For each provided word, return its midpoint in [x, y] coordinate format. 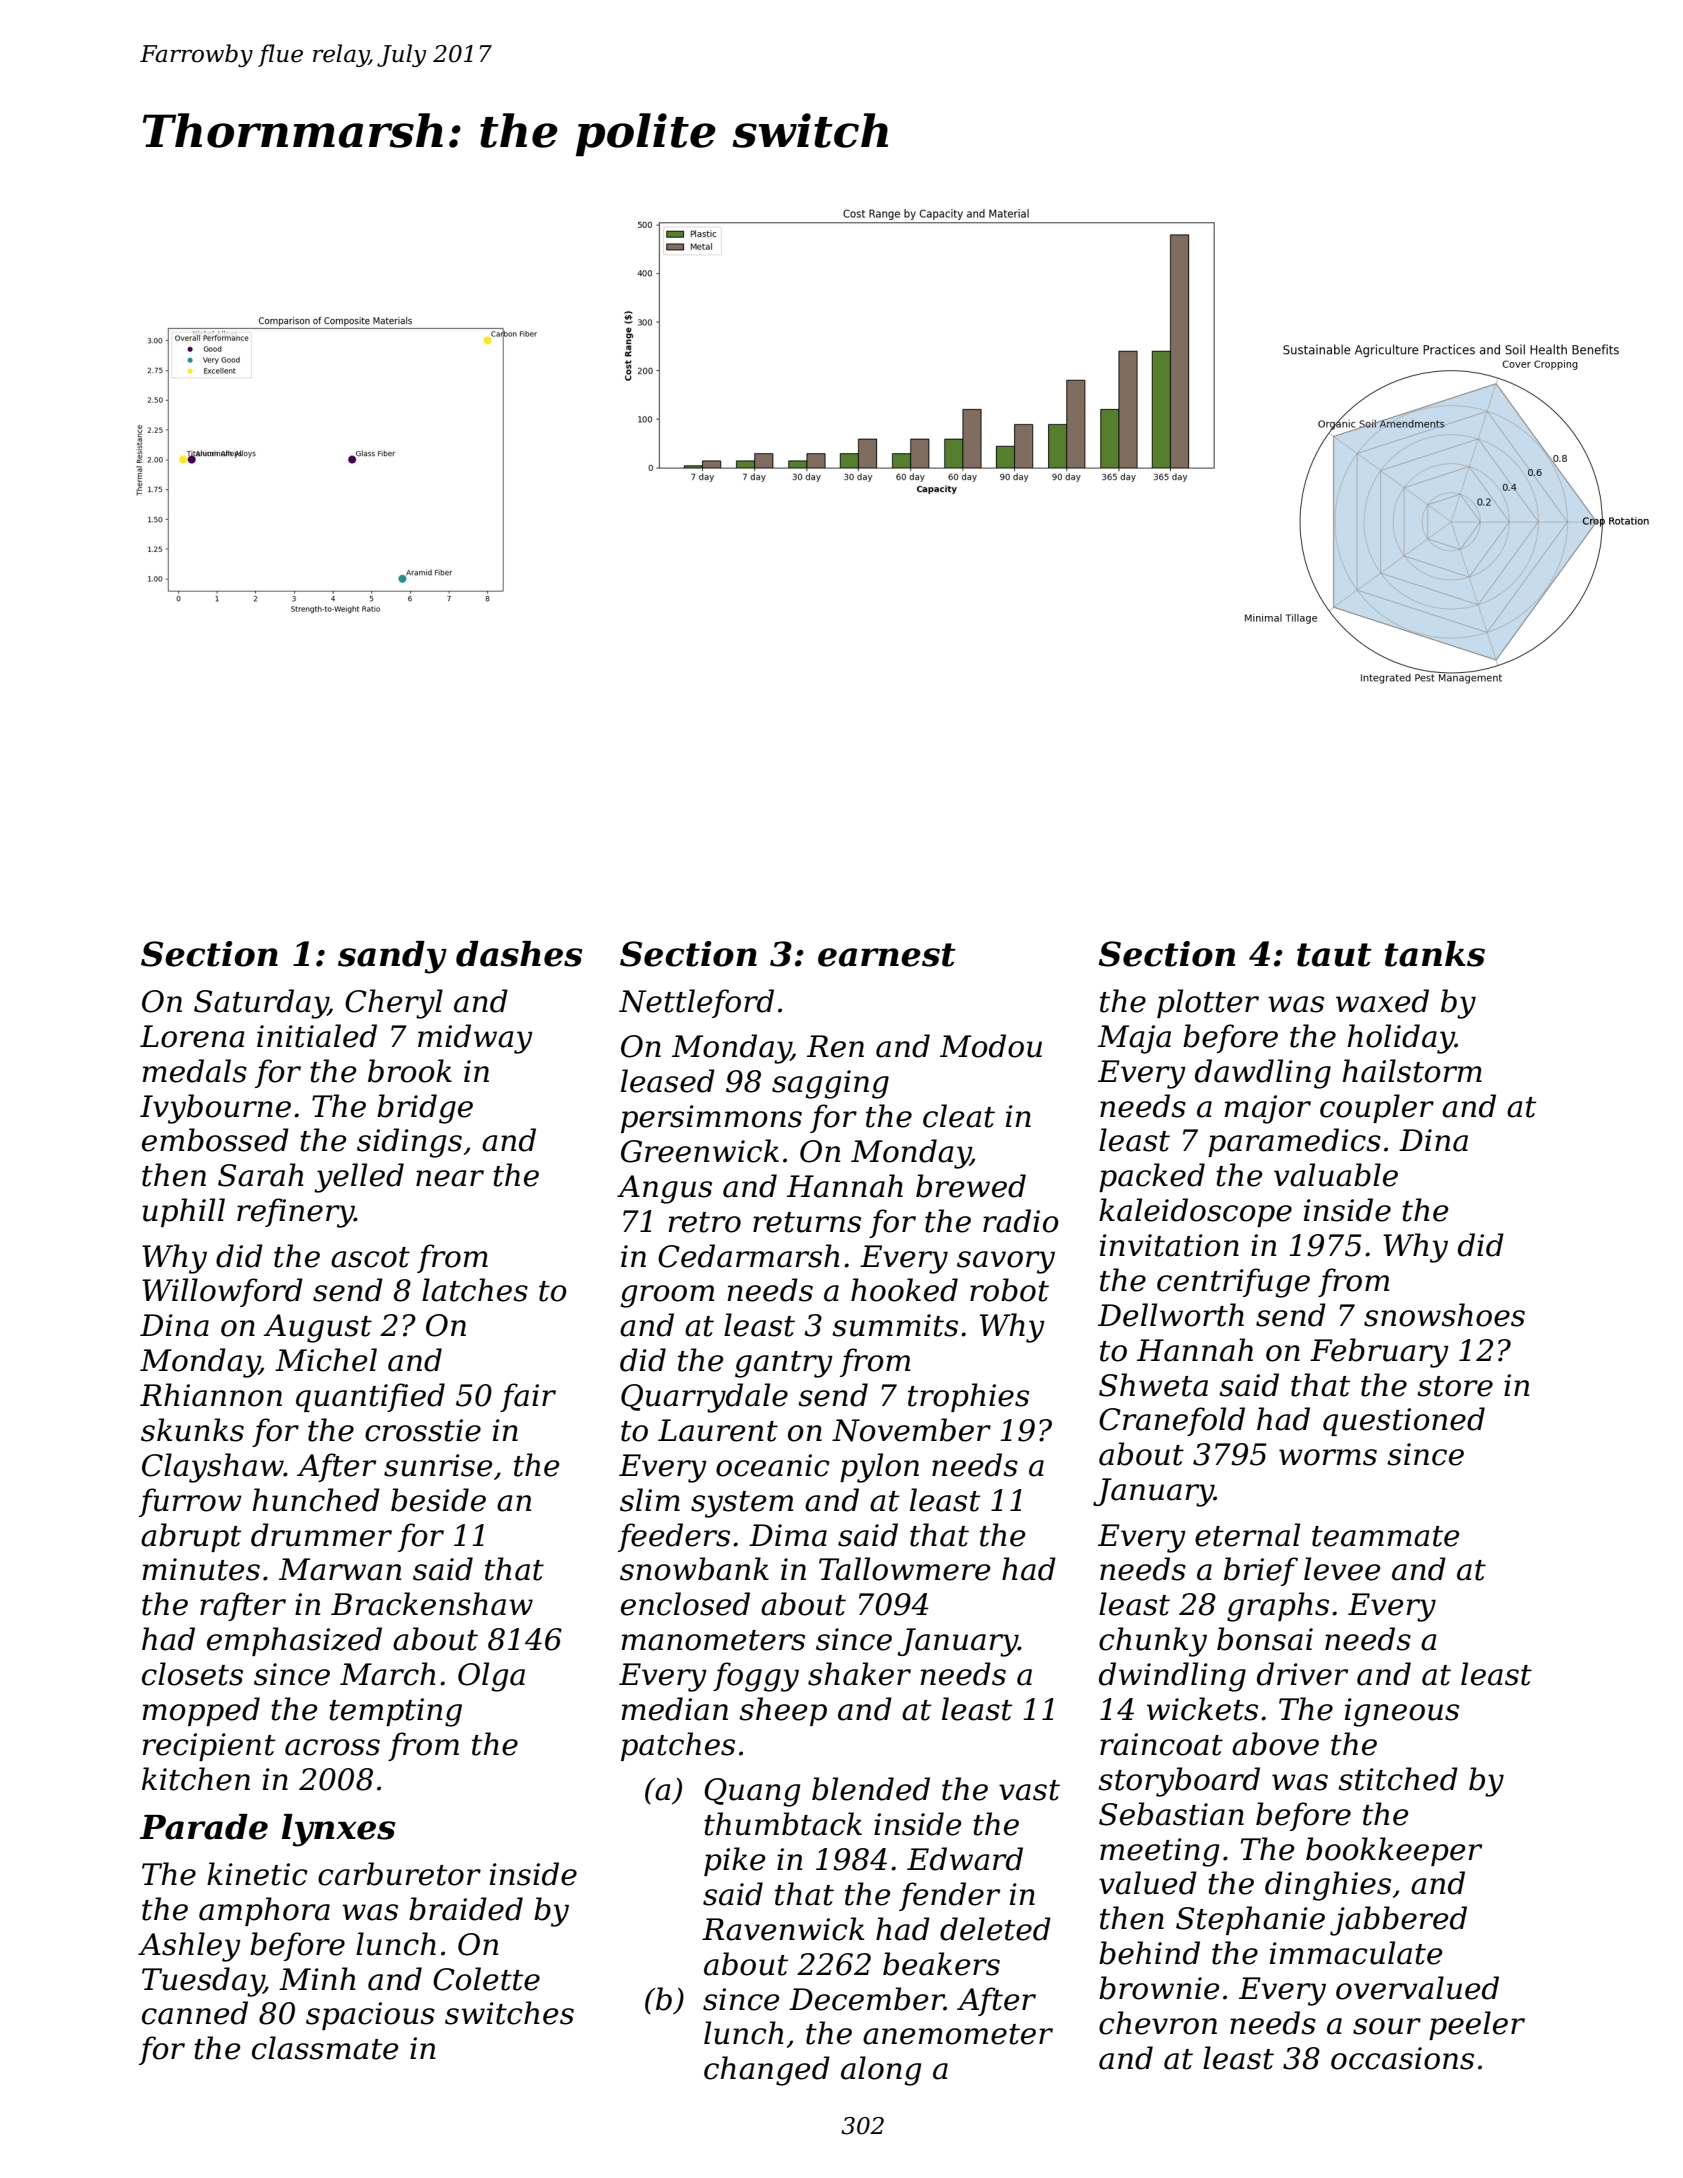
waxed [1382, 1001]
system [742, 1504]
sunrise [438, 1465]
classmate [325, 2048]
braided [466, 1909]
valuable [1336, 1175]
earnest [887, 955]
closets [192, 1674]
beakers [941, 1964]
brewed [971, 1186]
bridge [425, 1109]
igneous [1402, 1712]
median [674, 1709]
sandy [392, 957]
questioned [1404, 1421]
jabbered [1398, 1921]
